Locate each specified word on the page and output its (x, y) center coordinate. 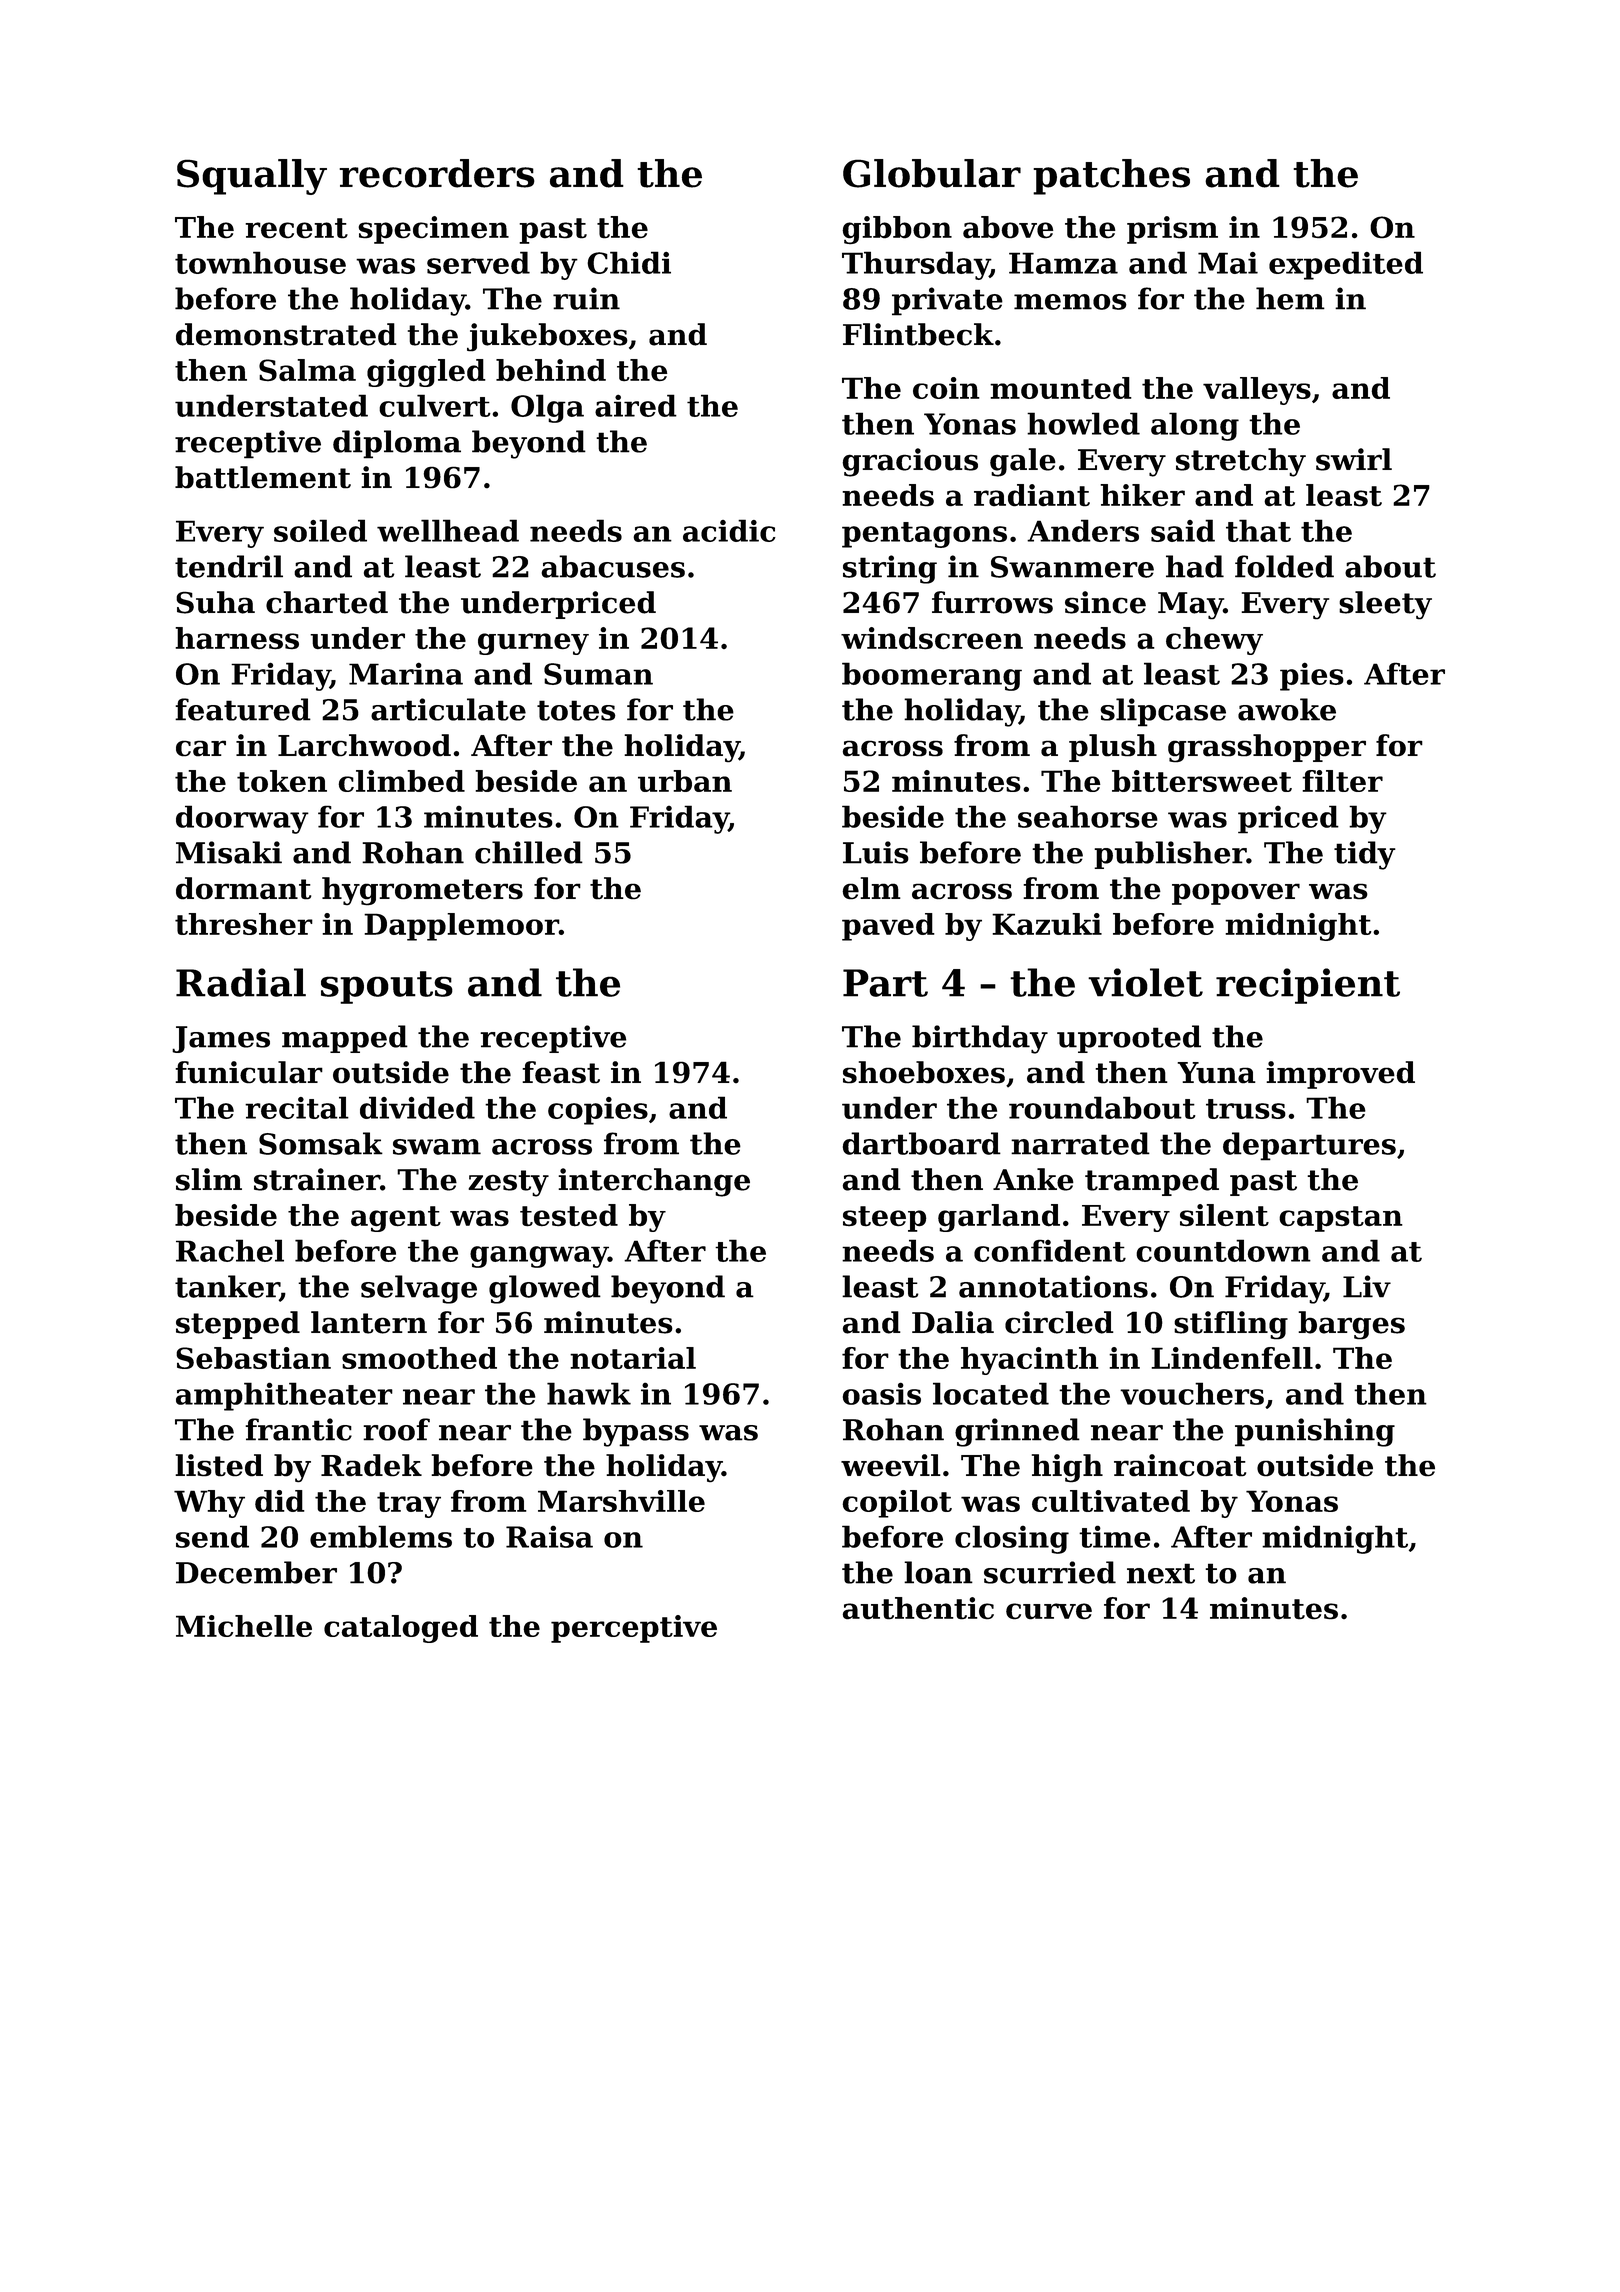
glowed (545, 1289)
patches (1111, 177)
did (280, 1501)
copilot (897, 1504)
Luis (876, 852)
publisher (1170, 855)
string (890, 569)
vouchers (1192, 1393)
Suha (215, 602)
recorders (437, 173)
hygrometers (422, 891)
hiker (1142, 495)
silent (1224, 1215)
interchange (654, 1182)
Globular (932, 173)
